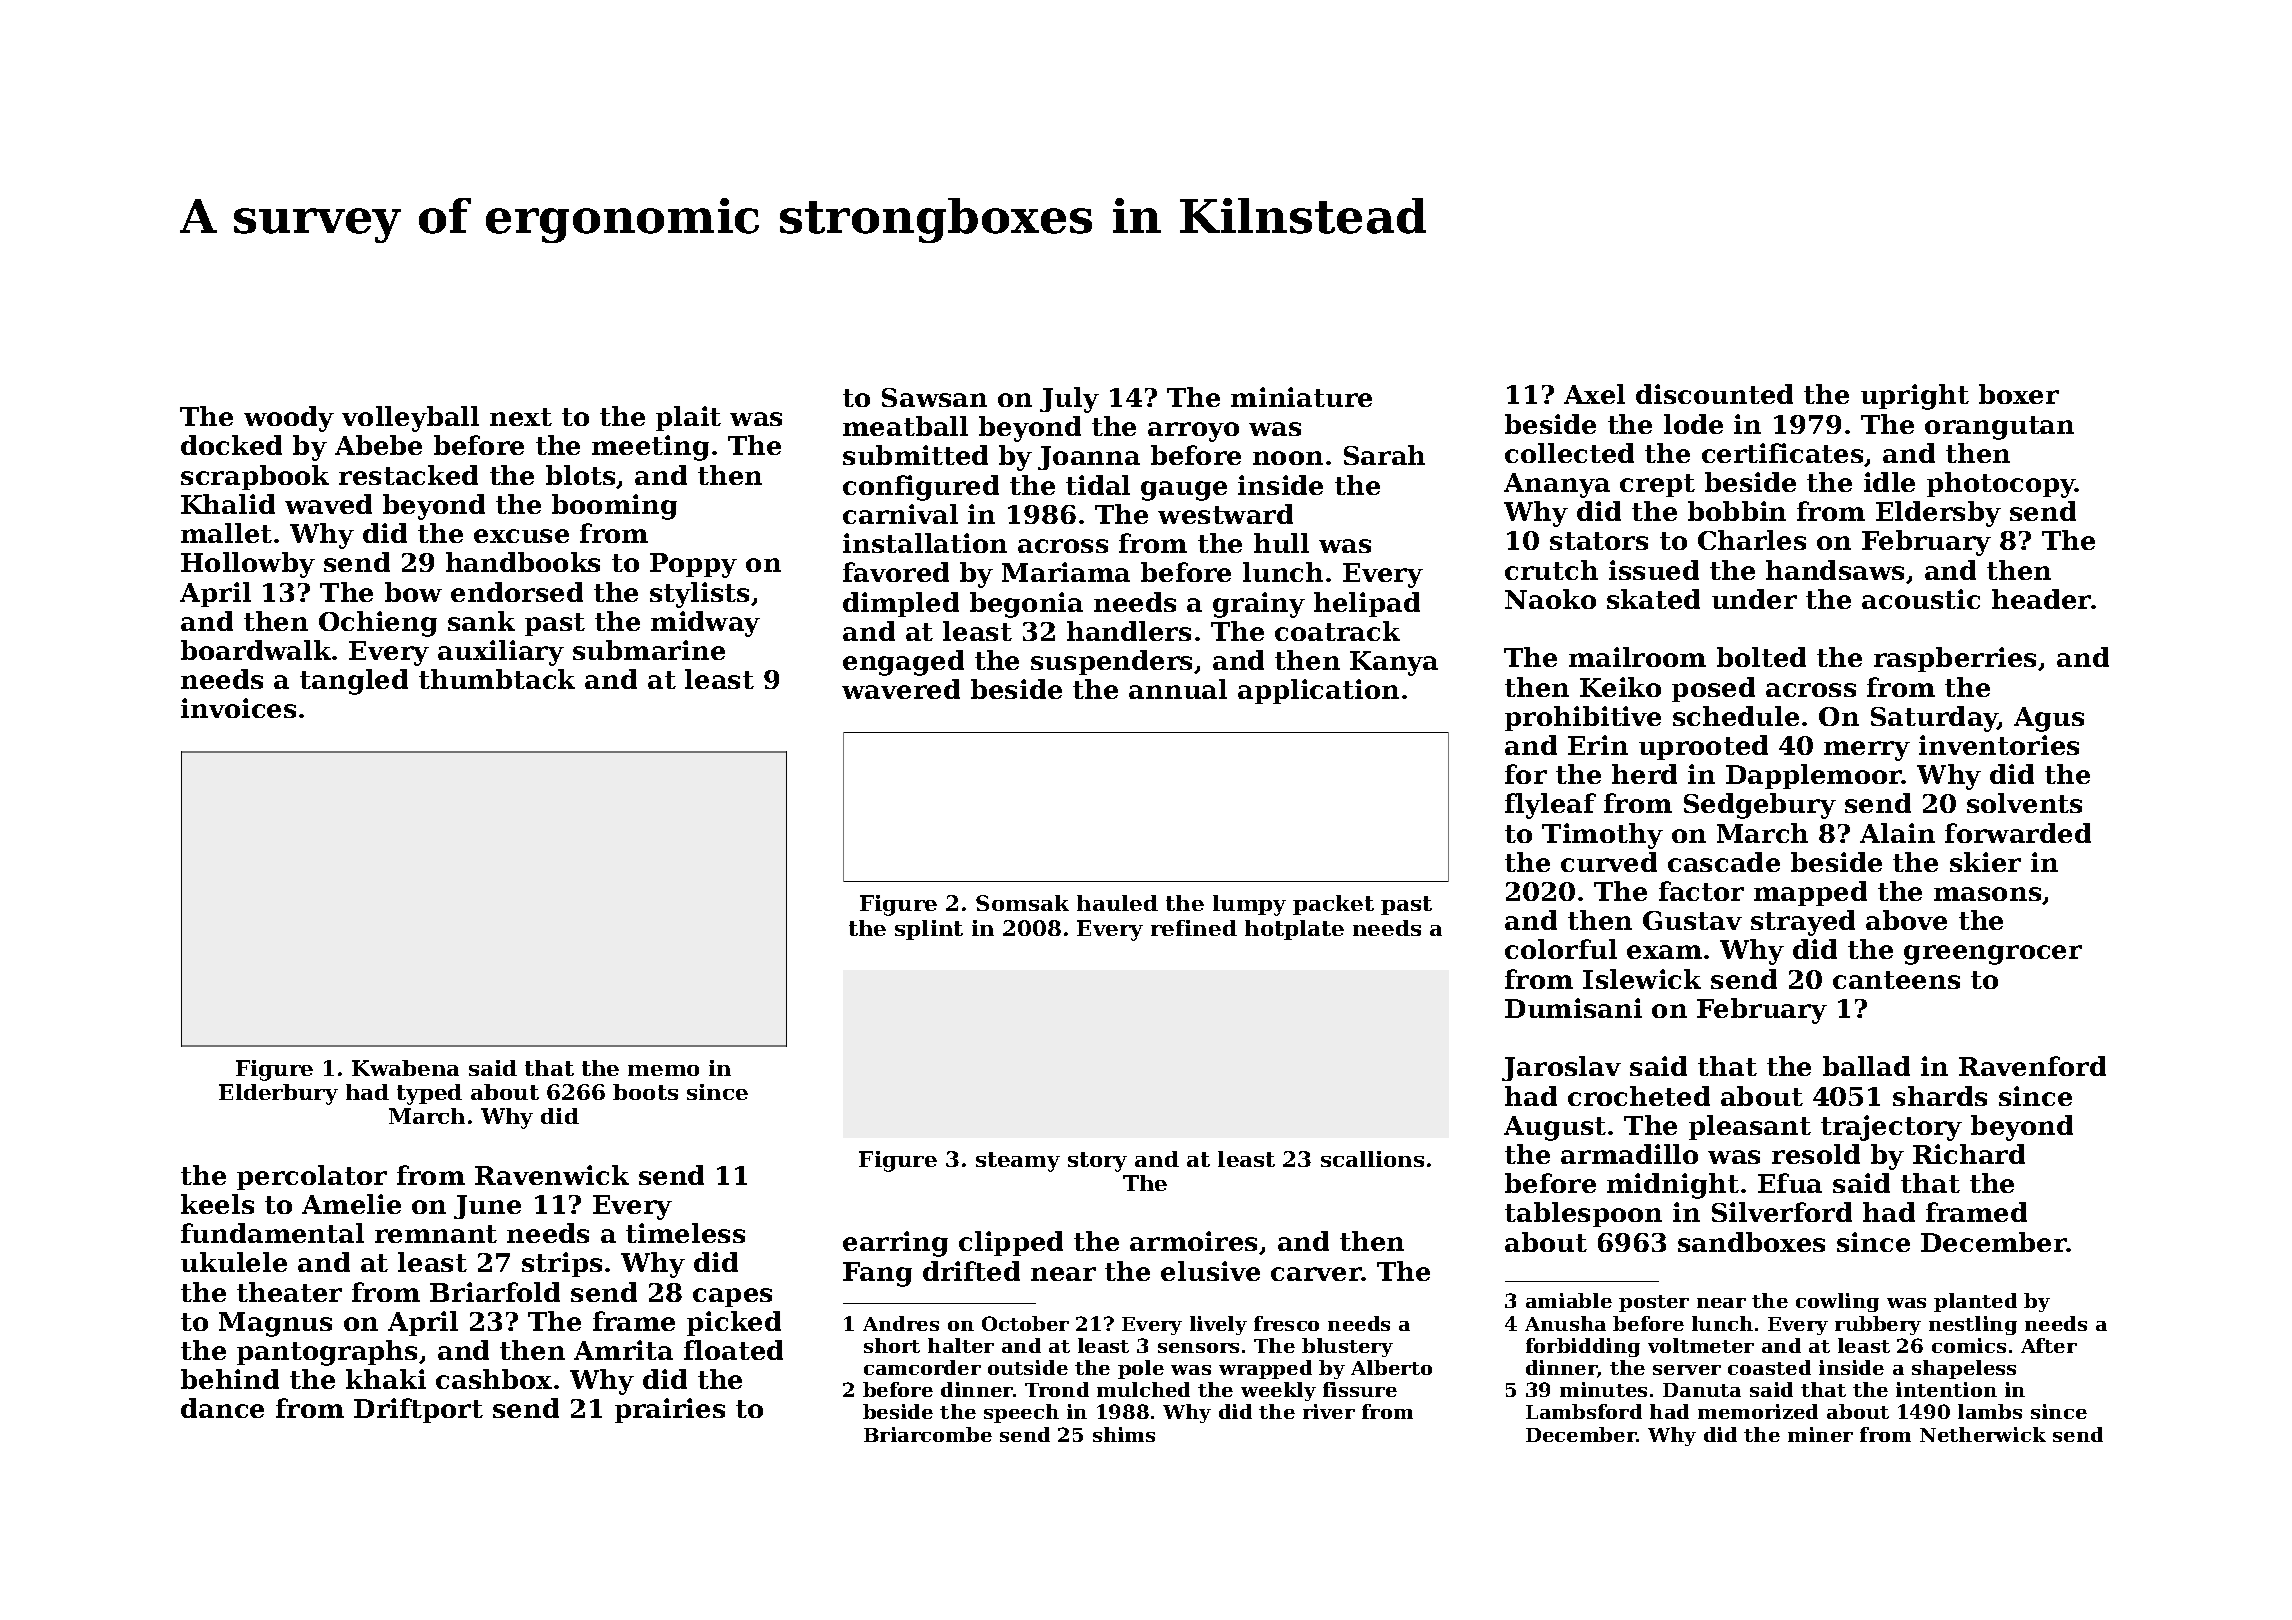 This document has width=2292, height=1620. What do you see at coordinates (1301, 397) in the document?
I see `miniature` at bounding box center [1301, 397].
